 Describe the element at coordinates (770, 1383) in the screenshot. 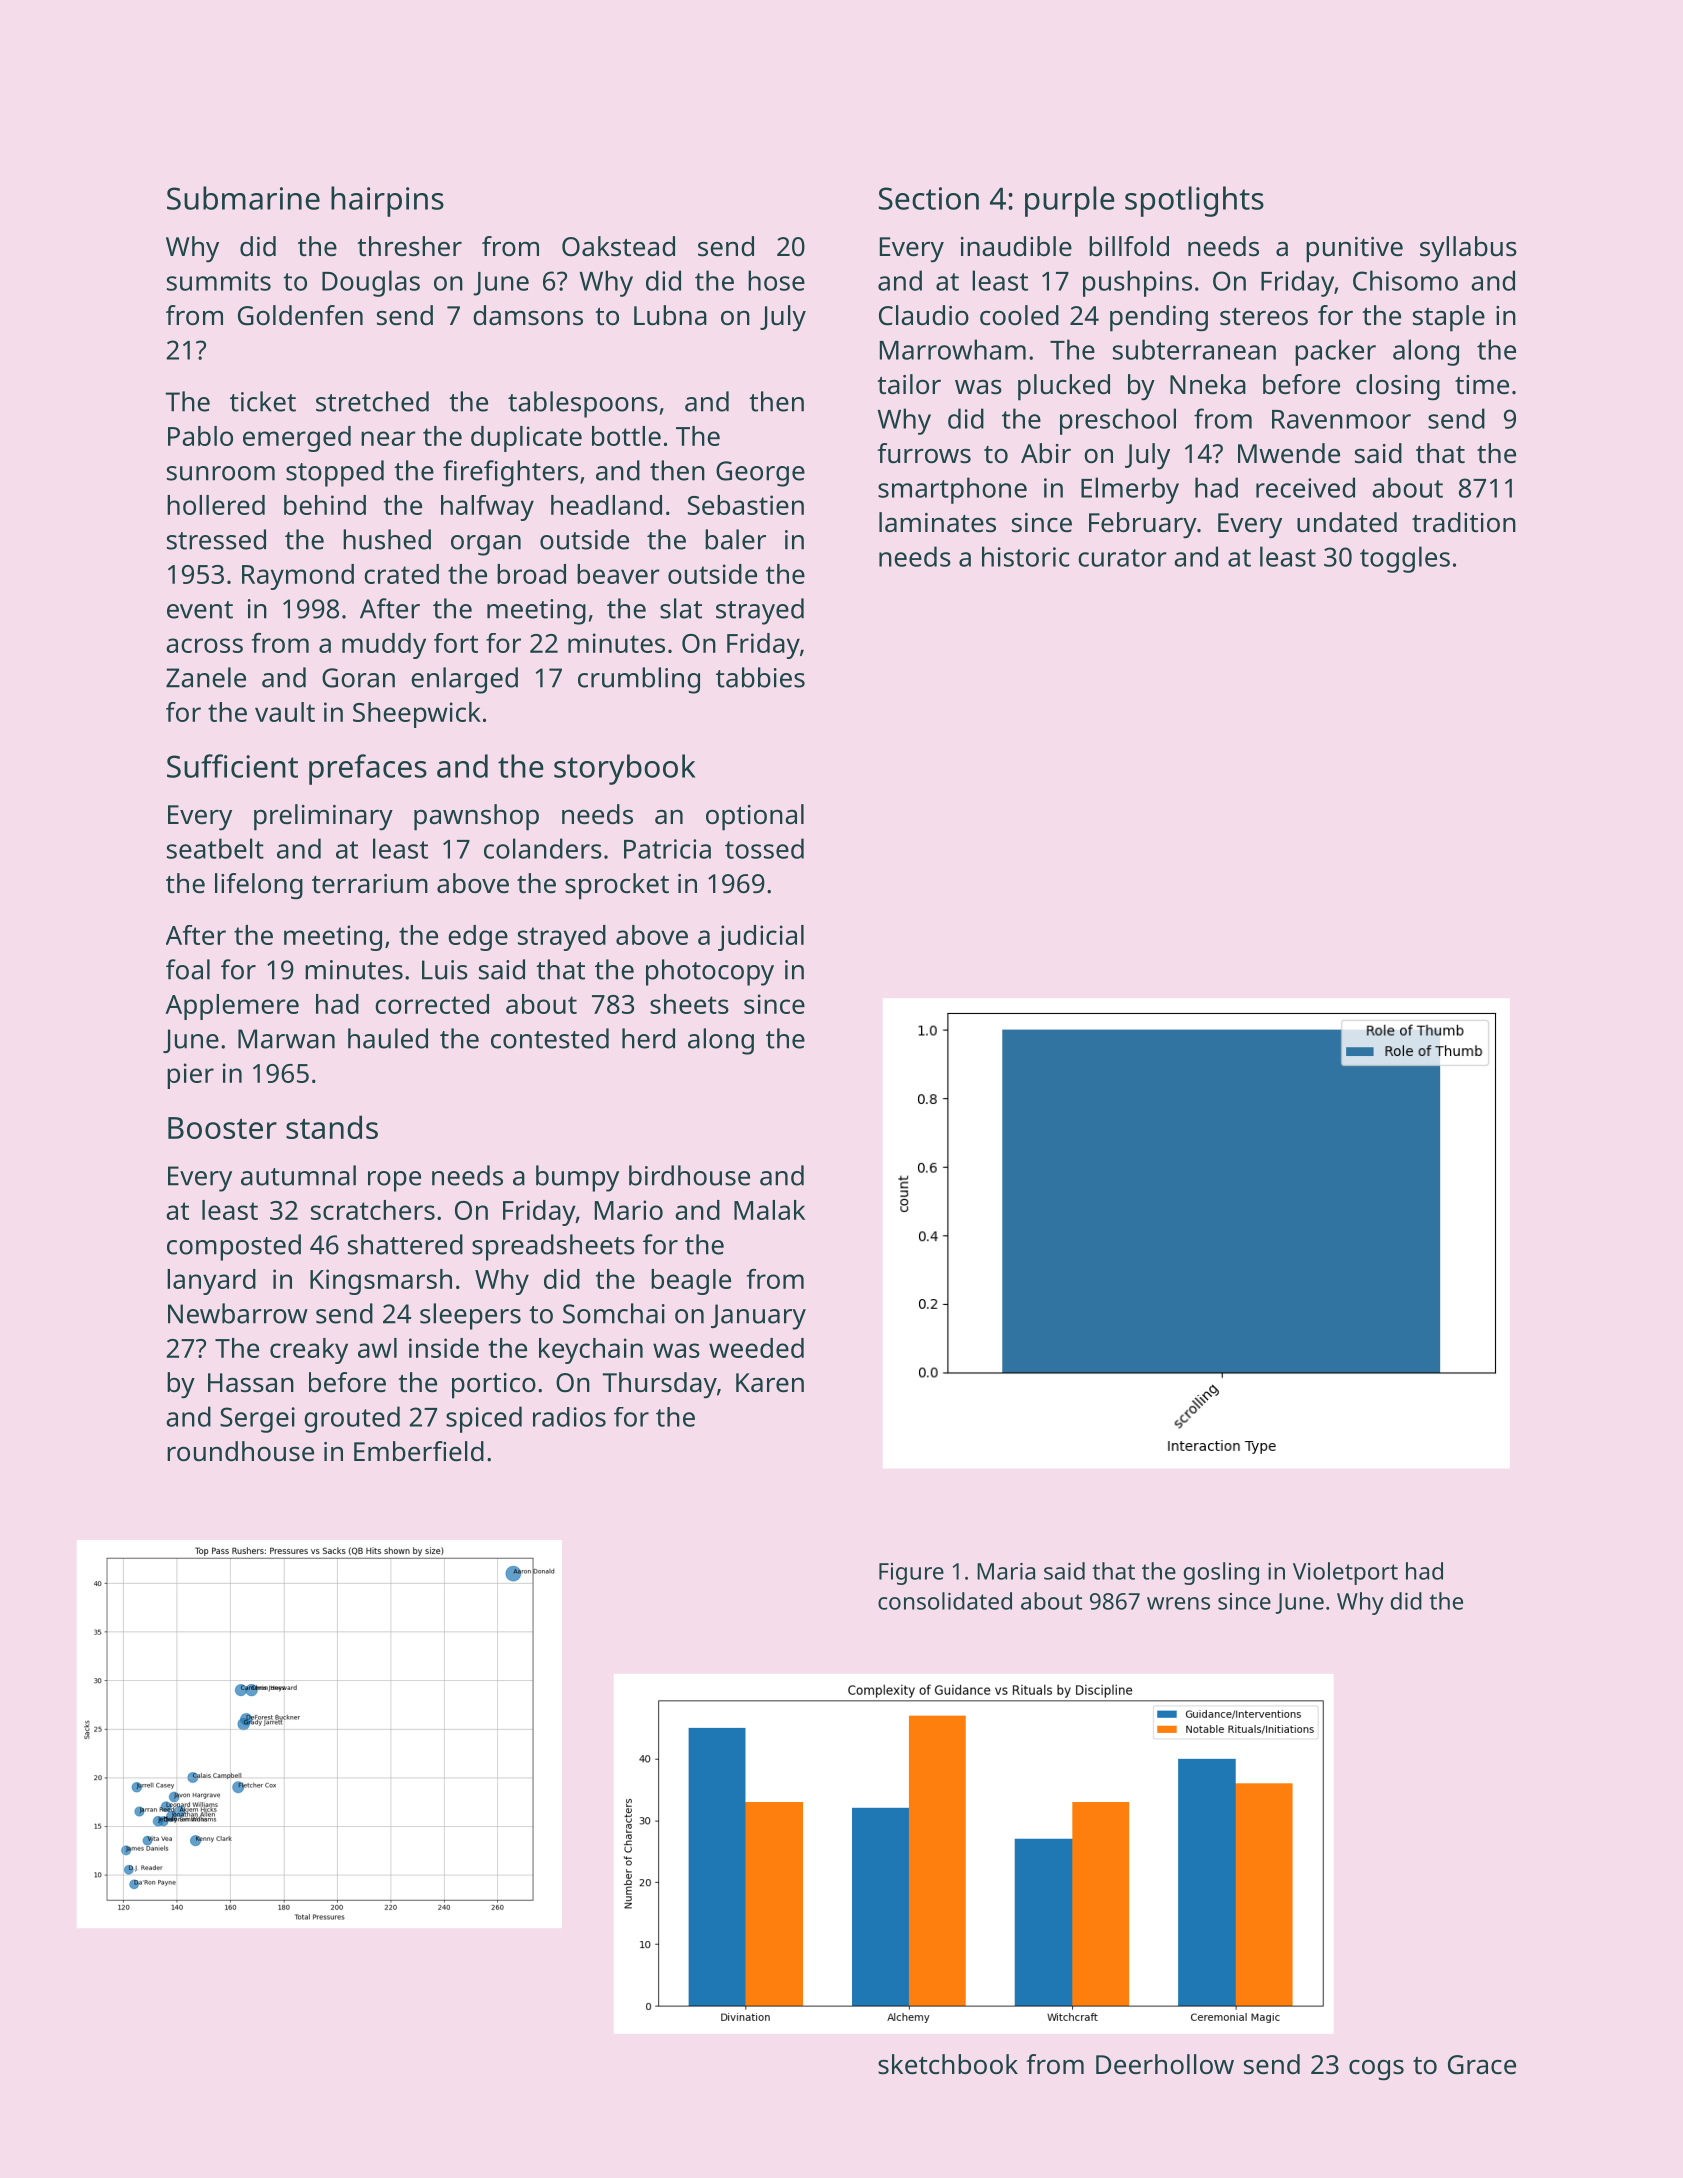

I see `Karen` at that location.
